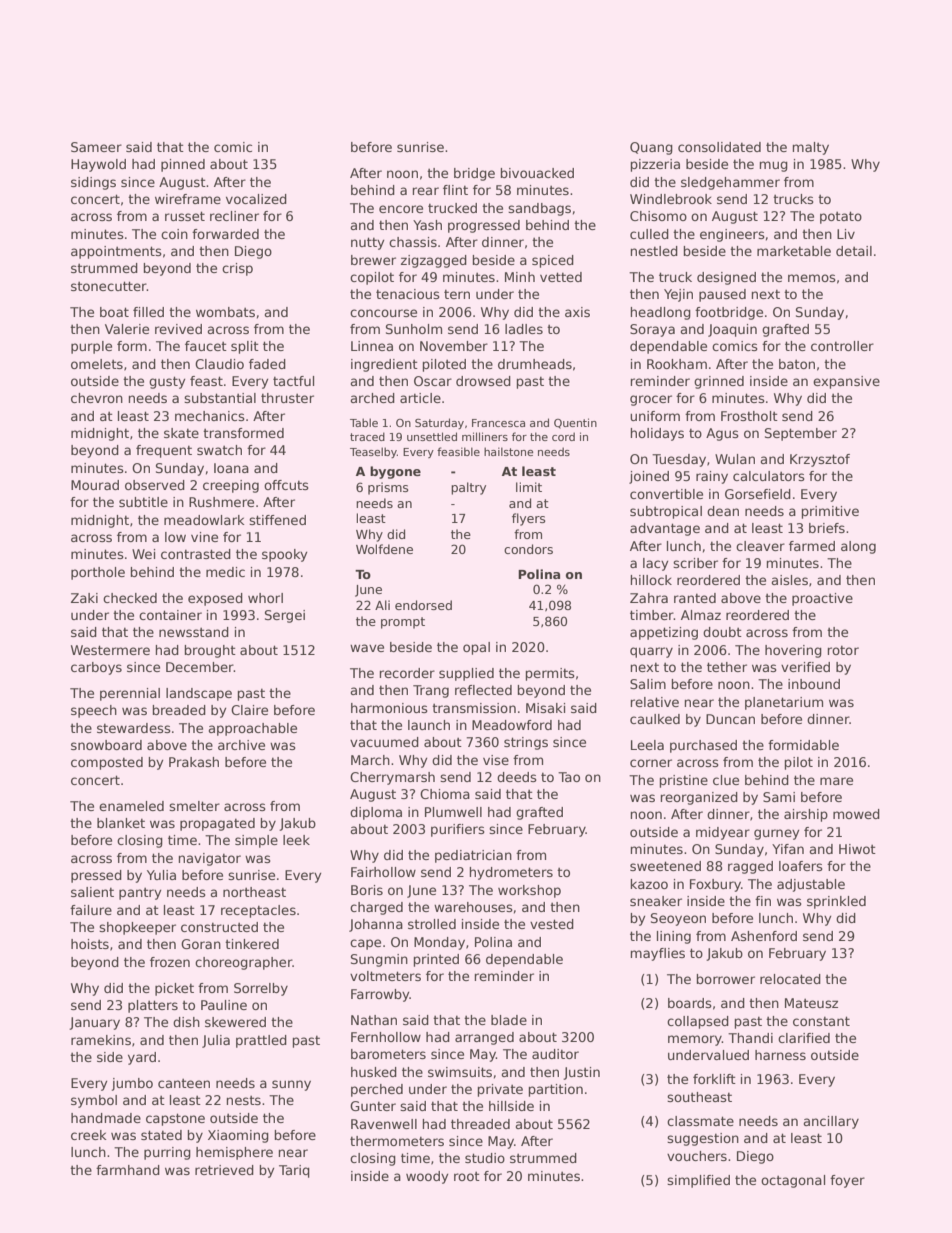 The width and height of the document is (952, 1233). Describe the element at coordinates (811, 148) in the document. I see `malty` at that location.
